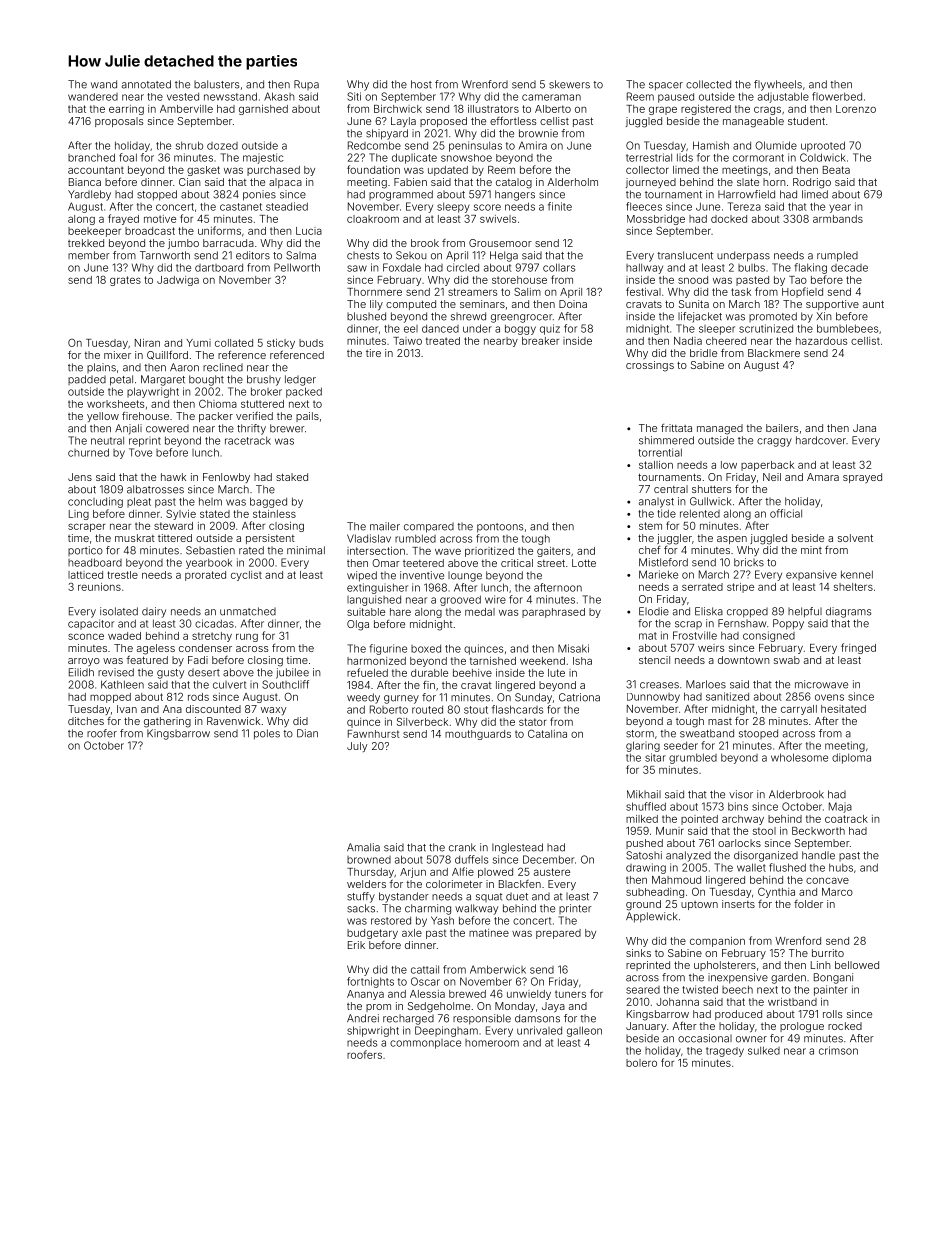  I want to click on skewers, so click(569, 84).
